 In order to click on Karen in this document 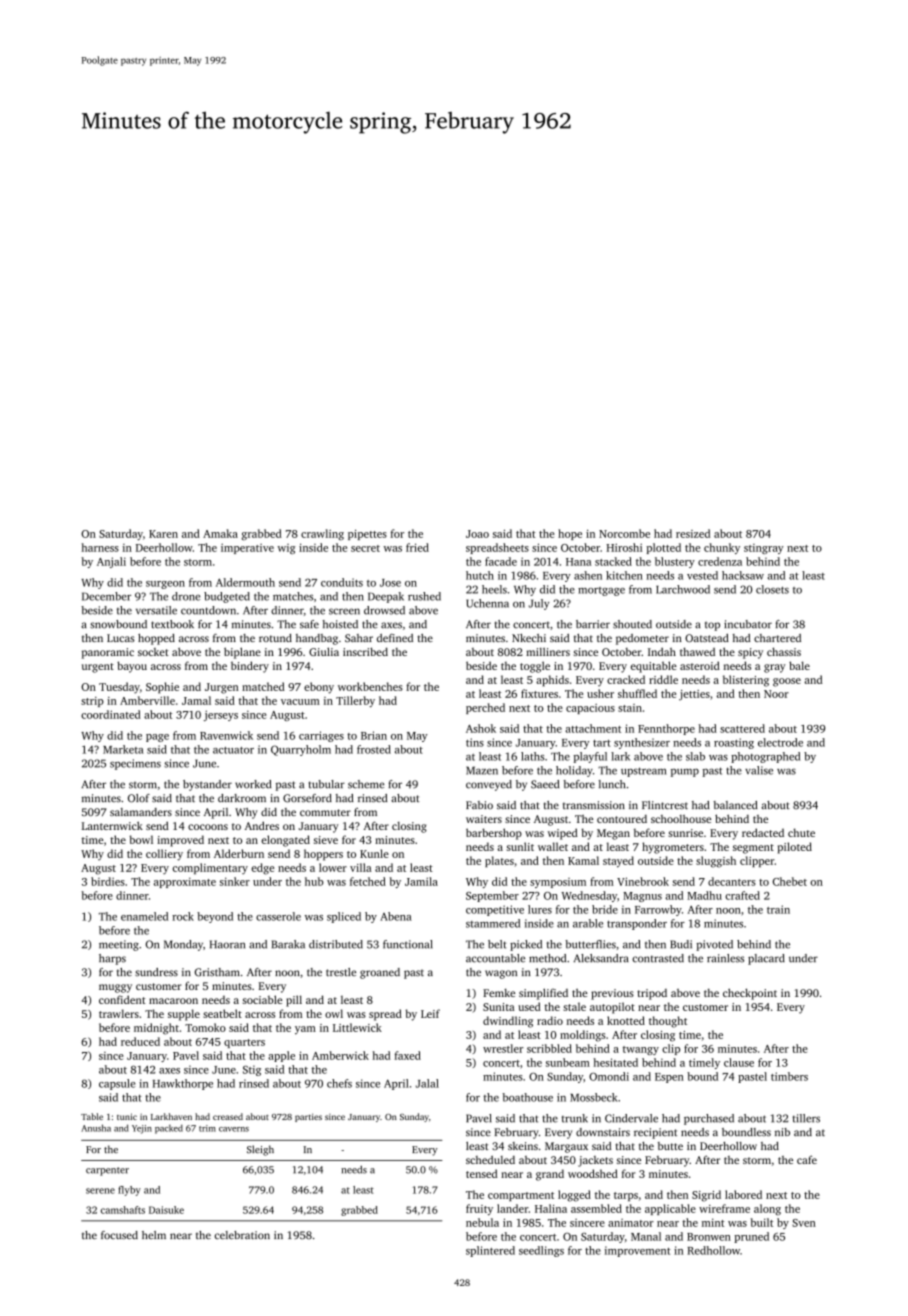, I will do `click(163, 534)`.
